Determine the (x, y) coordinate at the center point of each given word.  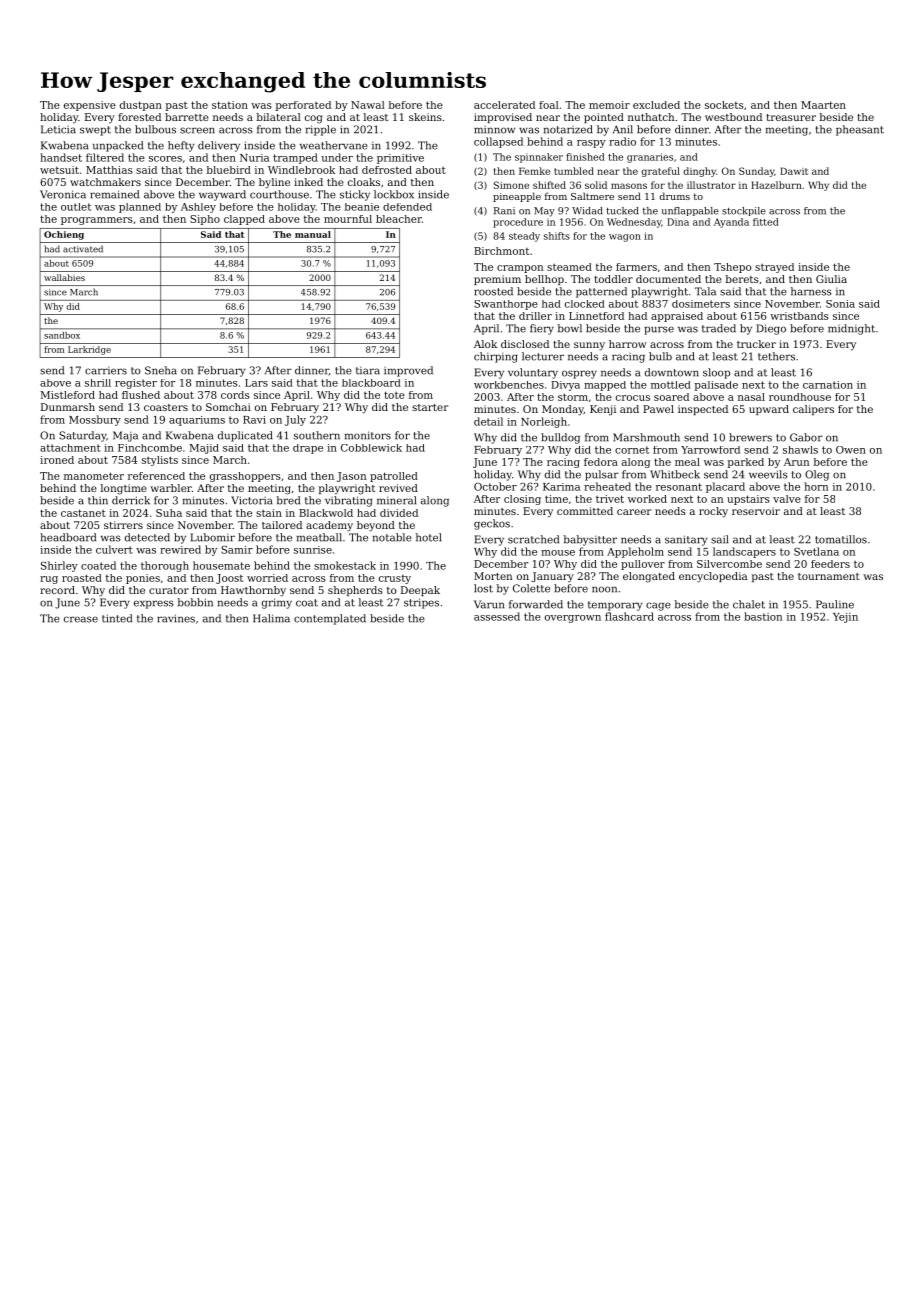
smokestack (345, 565)
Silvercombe (729, 564)
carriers (106, 371)
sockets (724, 105)
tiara (368, 371)
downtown (672, 372)
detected (147, 537)
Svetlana (816, 551)
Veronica (63, 194)
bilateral (279, 117)
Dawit (794, 171)
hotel (428, 537)
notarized (568, 129)
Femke (534, 171)
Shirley (59, 566)
